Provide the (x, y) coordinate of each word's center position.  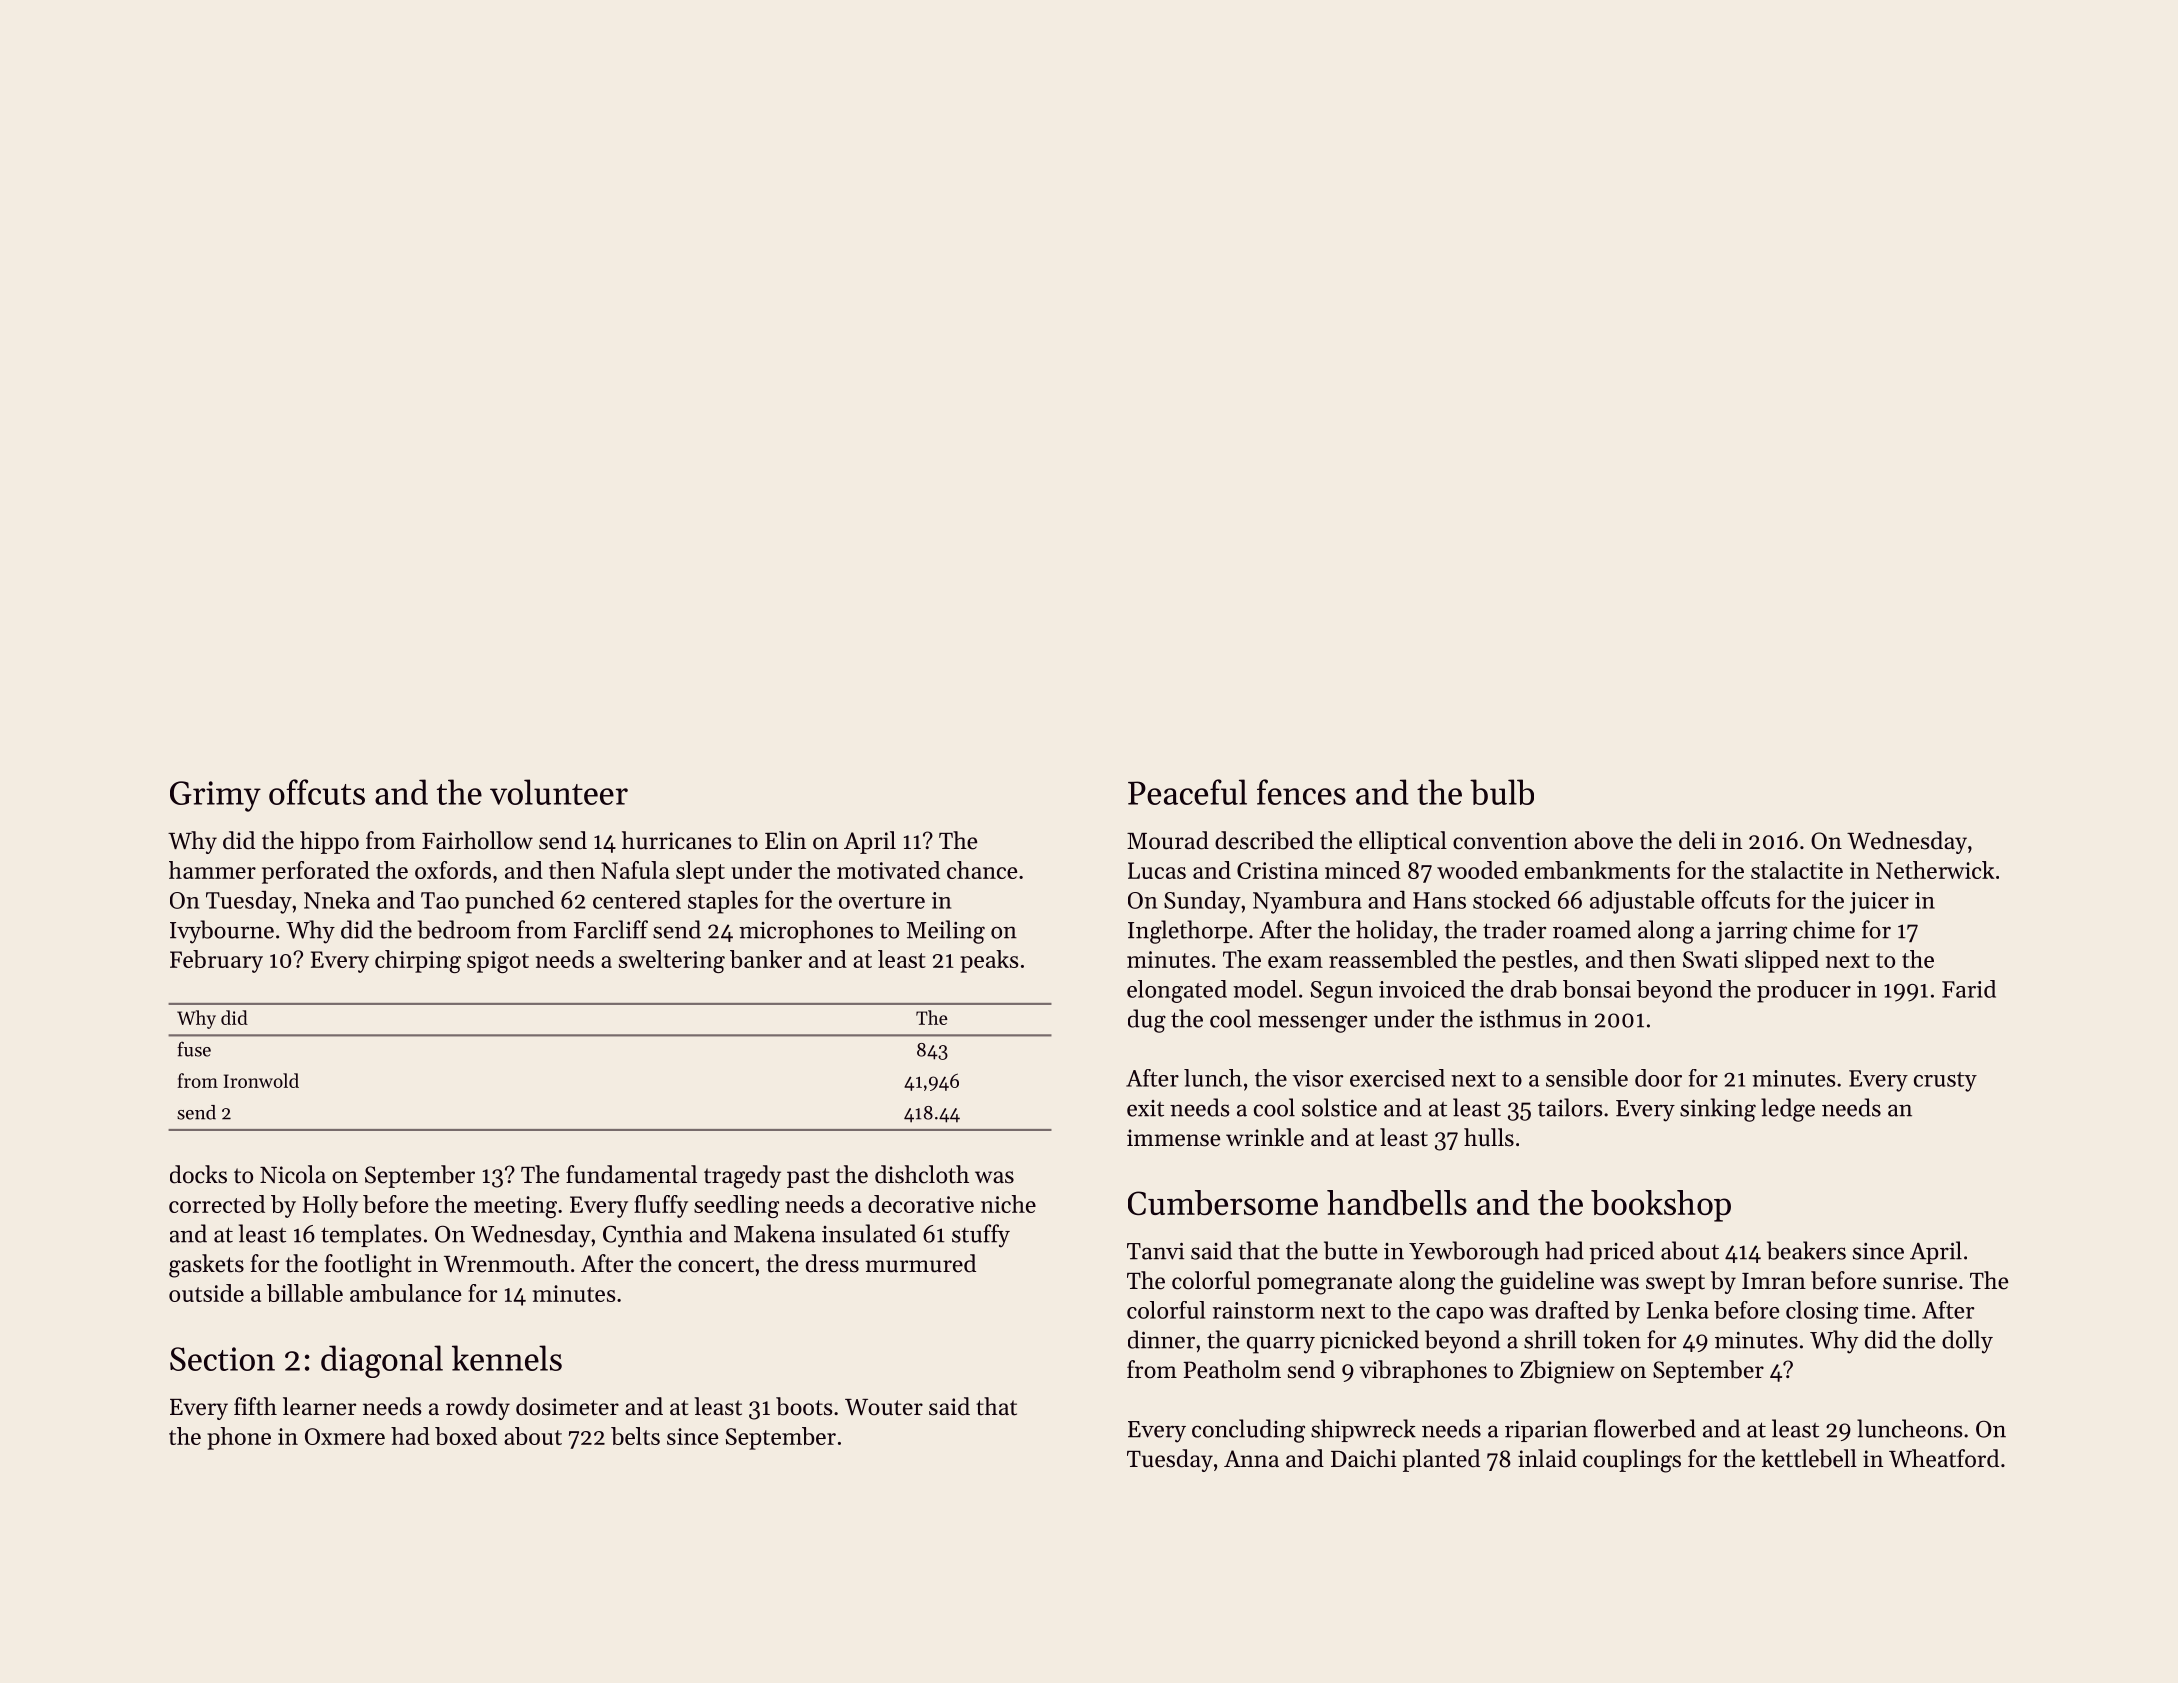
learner (319, 1406)
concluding (1248, 1431)
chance (982, 870)
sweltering (672, 961)
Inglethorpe (1187, 932)
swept (1675, 1284)
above (1603, 840)
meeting (515, 1207)
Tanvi (1155, 1251)
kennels (507, 1358)
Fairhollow (477, 840)
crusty (1945, 1082)
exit (1145, 1108)
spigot (498, 962)
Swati (1710, 959)
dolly (1967, 1342)
